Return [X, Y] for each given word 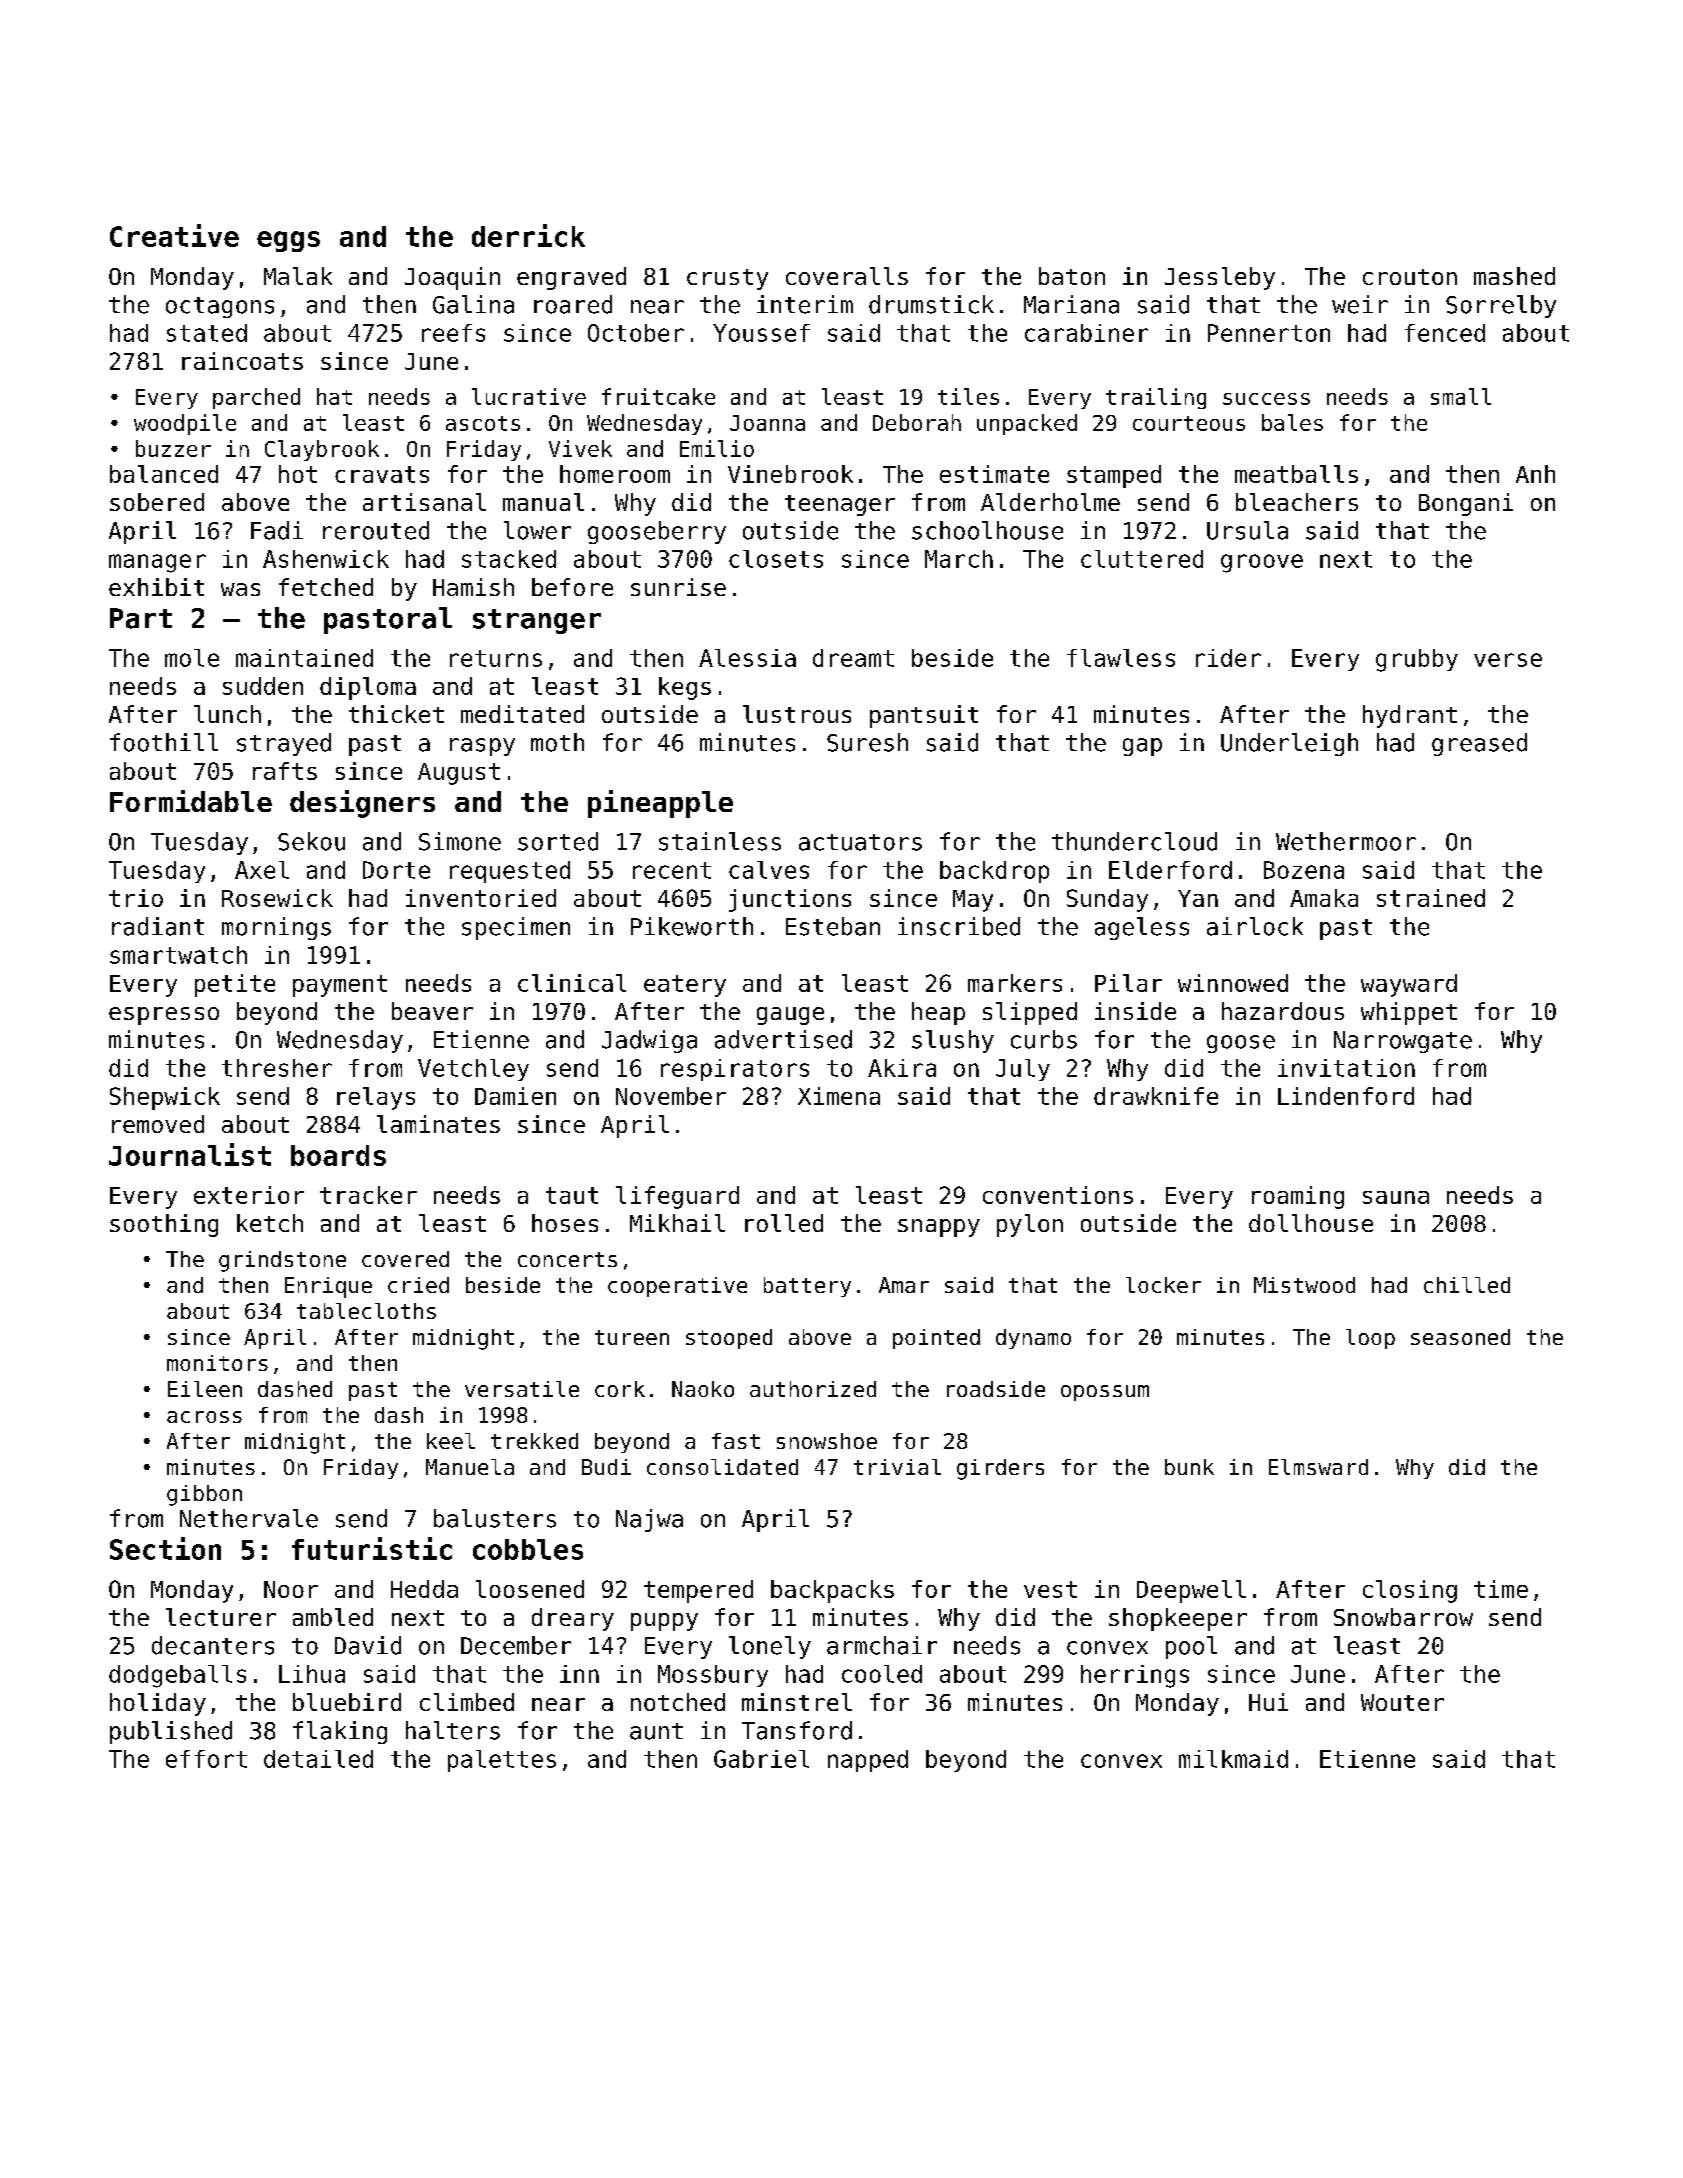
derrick [528, 235]
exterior [249, 1195]
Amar [904, 1285]
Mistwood [1304, 1285]
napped [868, 1761]
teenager [840, 505]
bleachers [1297, 502]
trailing [1156, 398]
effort [206, 1759]
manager [157, 563]
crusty [727, 279]
